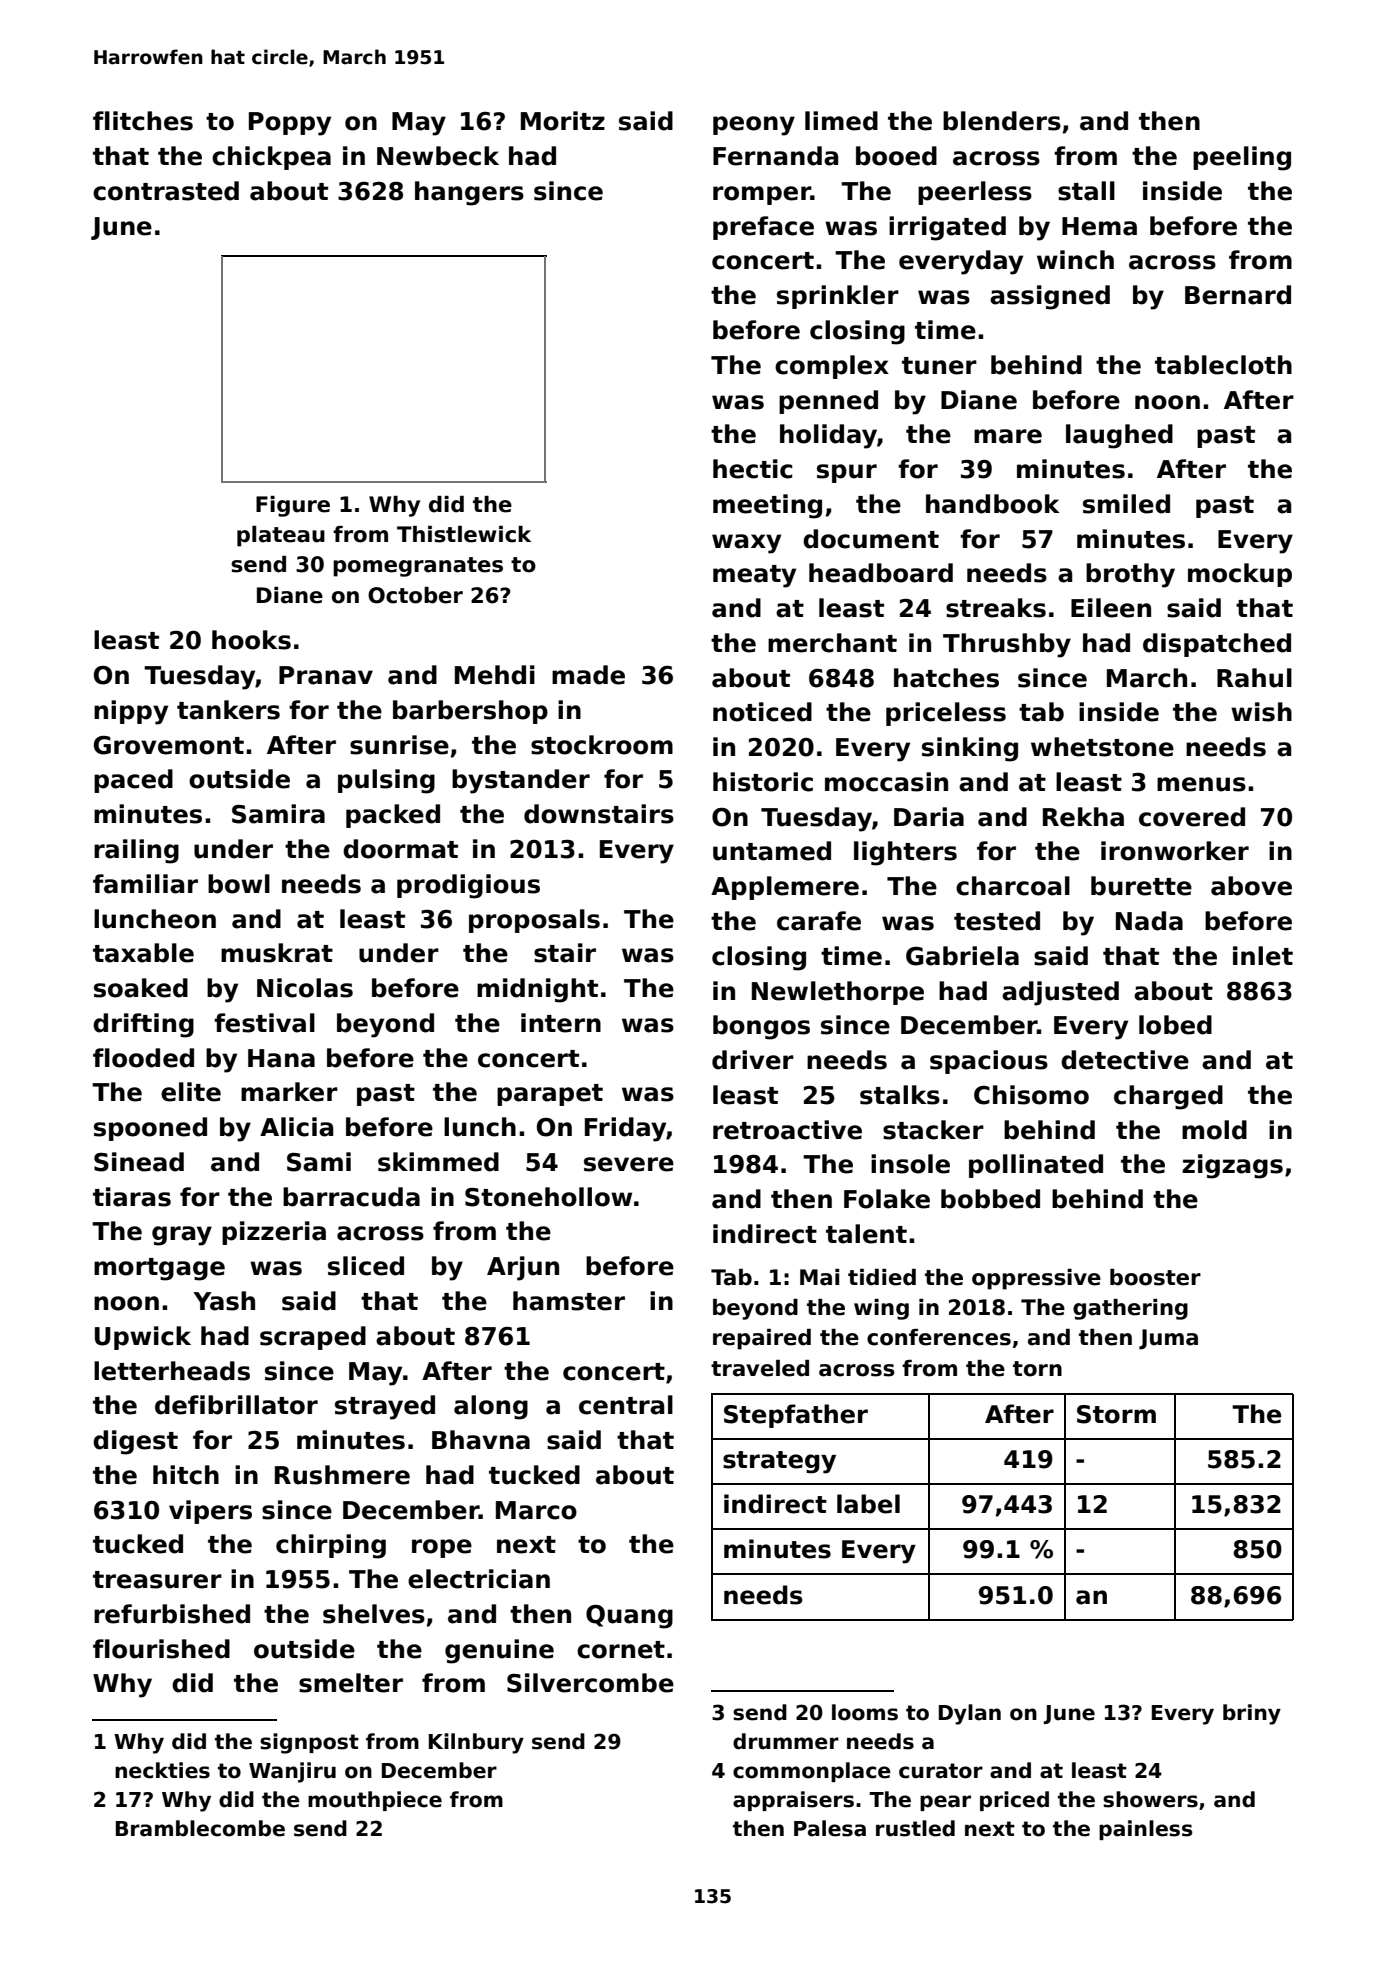 Image resolution: width=1386 pixels, height=1969 pixels. What do you see at coordinates (143, 121) in the screenshot?
I see `flitches` at bounding box center [143, 121].
